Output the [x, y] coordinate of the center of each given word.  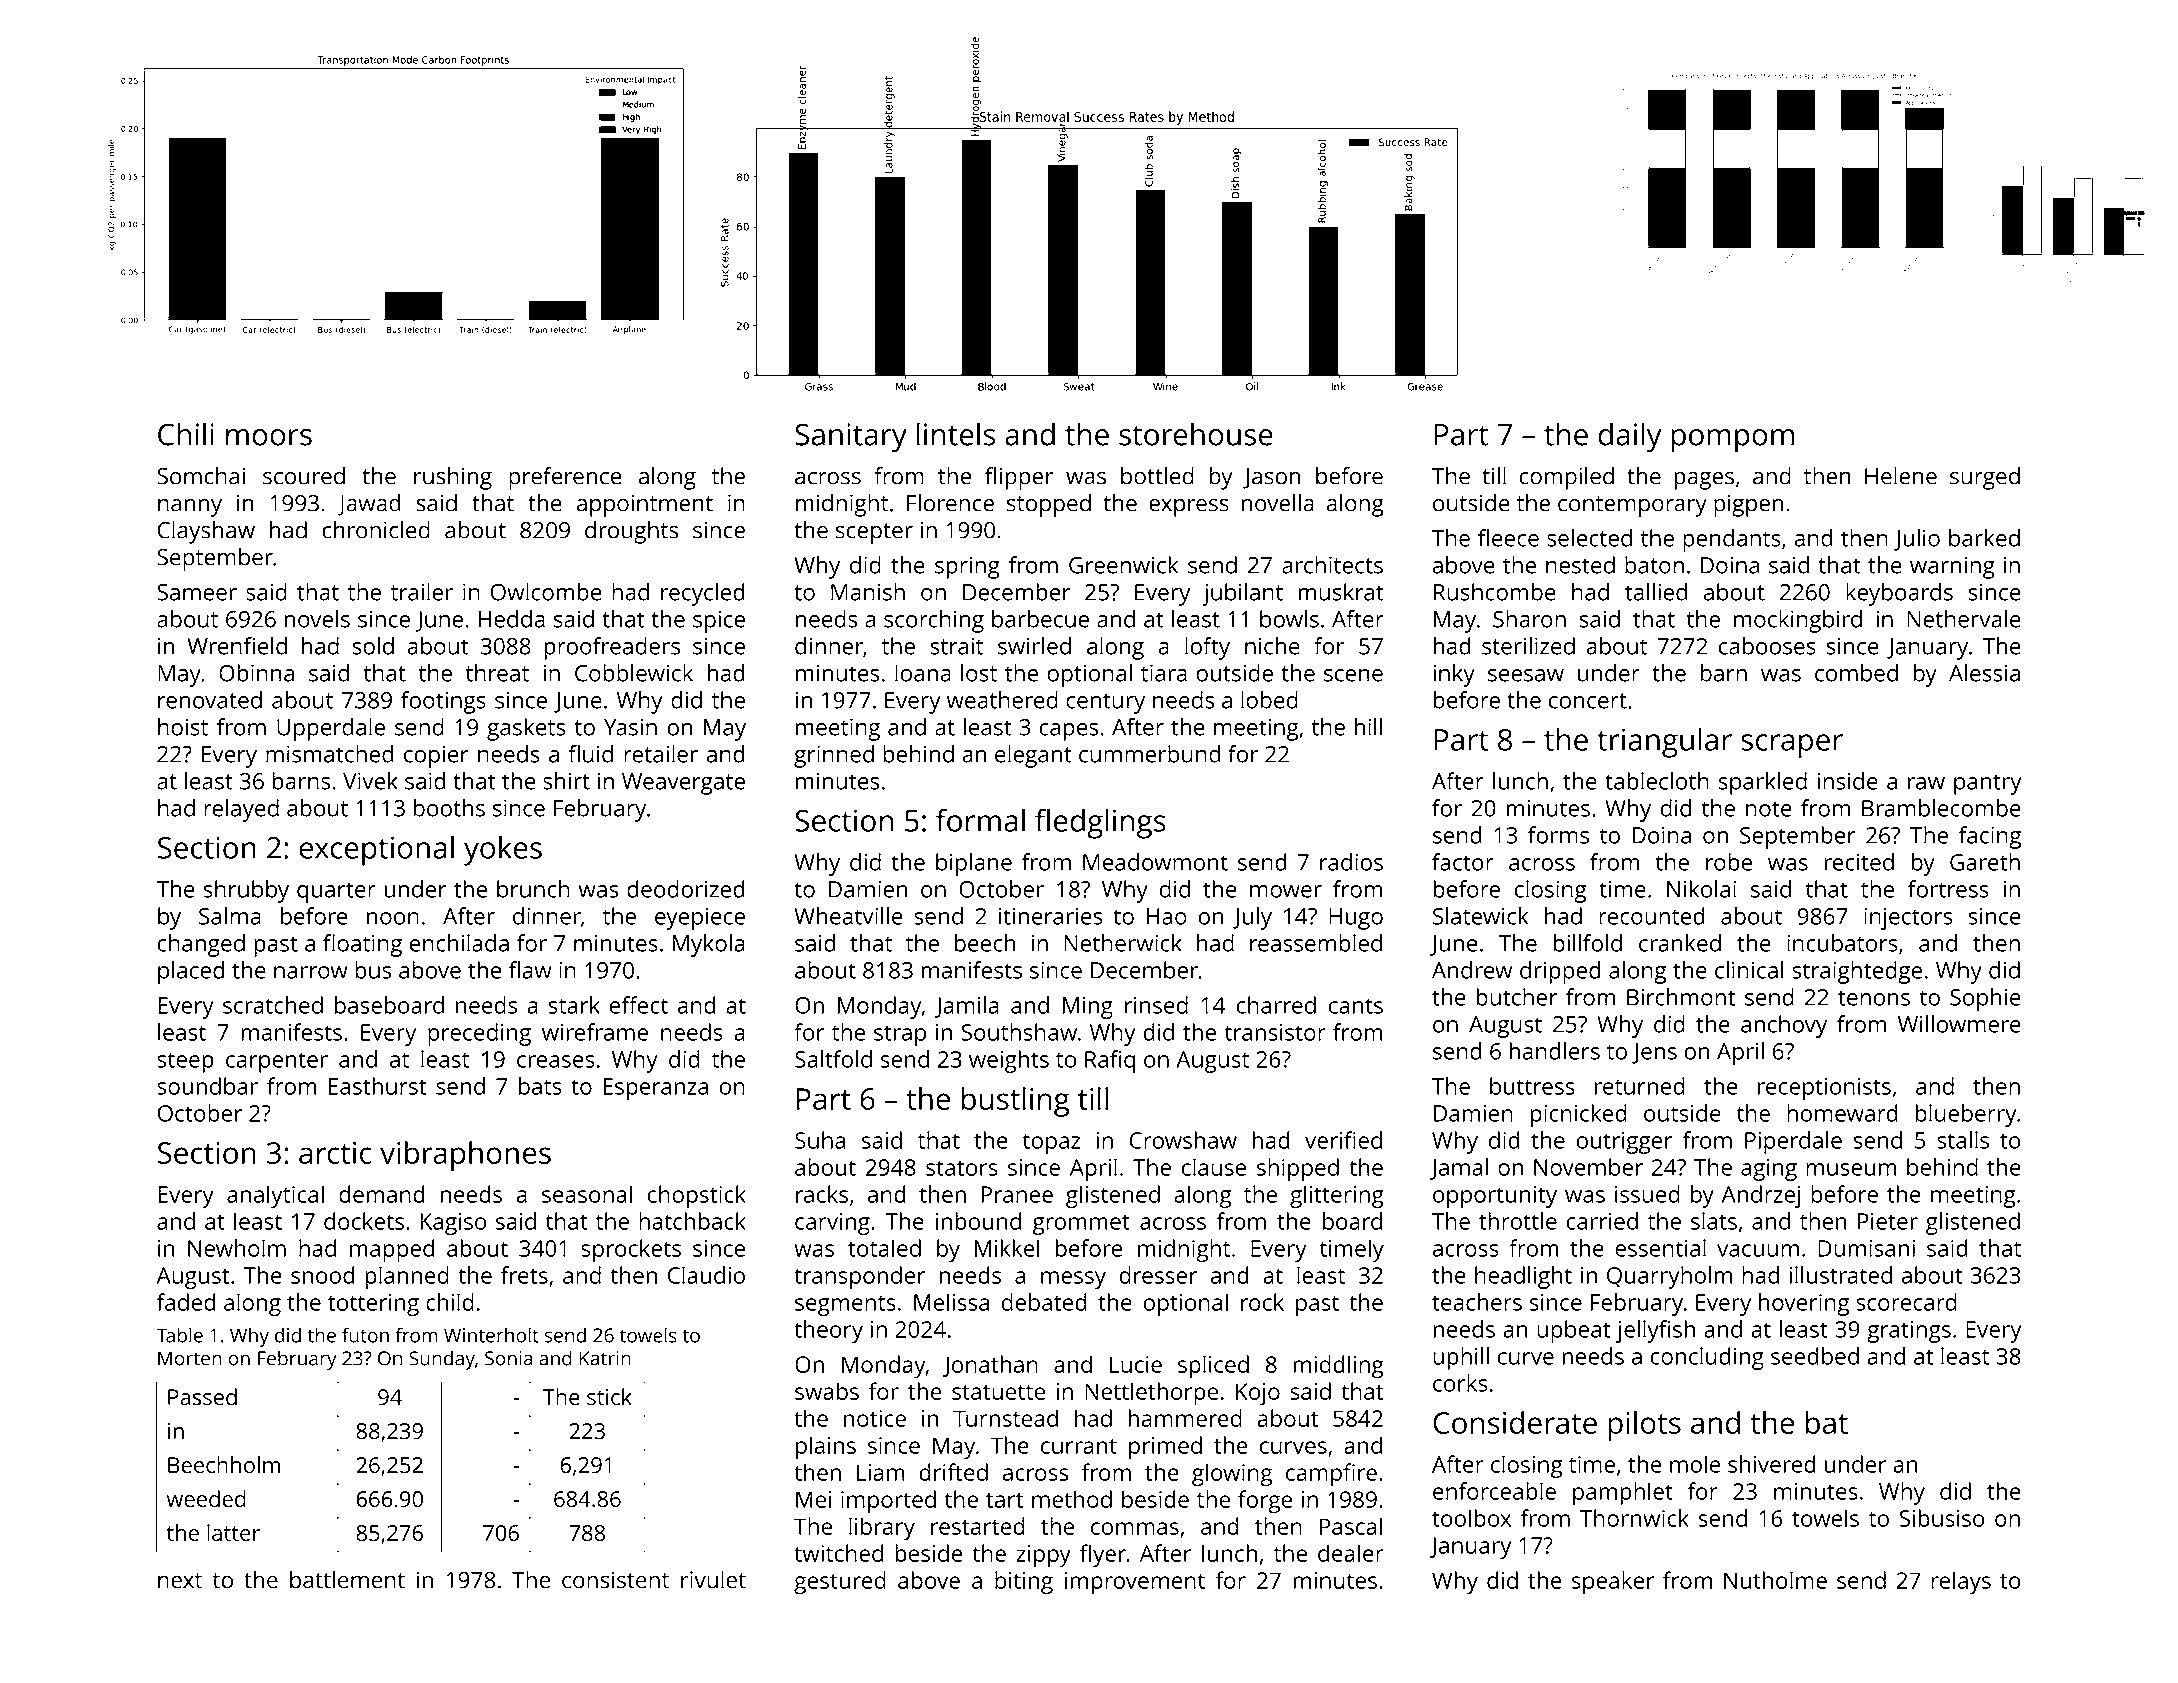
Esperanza [655, 1089]
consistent [615, 1580]
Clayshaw [206, 532]
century [1105, 703]
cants [1356, 1006]
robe [1729, 862]
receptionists [1824, 1089]
